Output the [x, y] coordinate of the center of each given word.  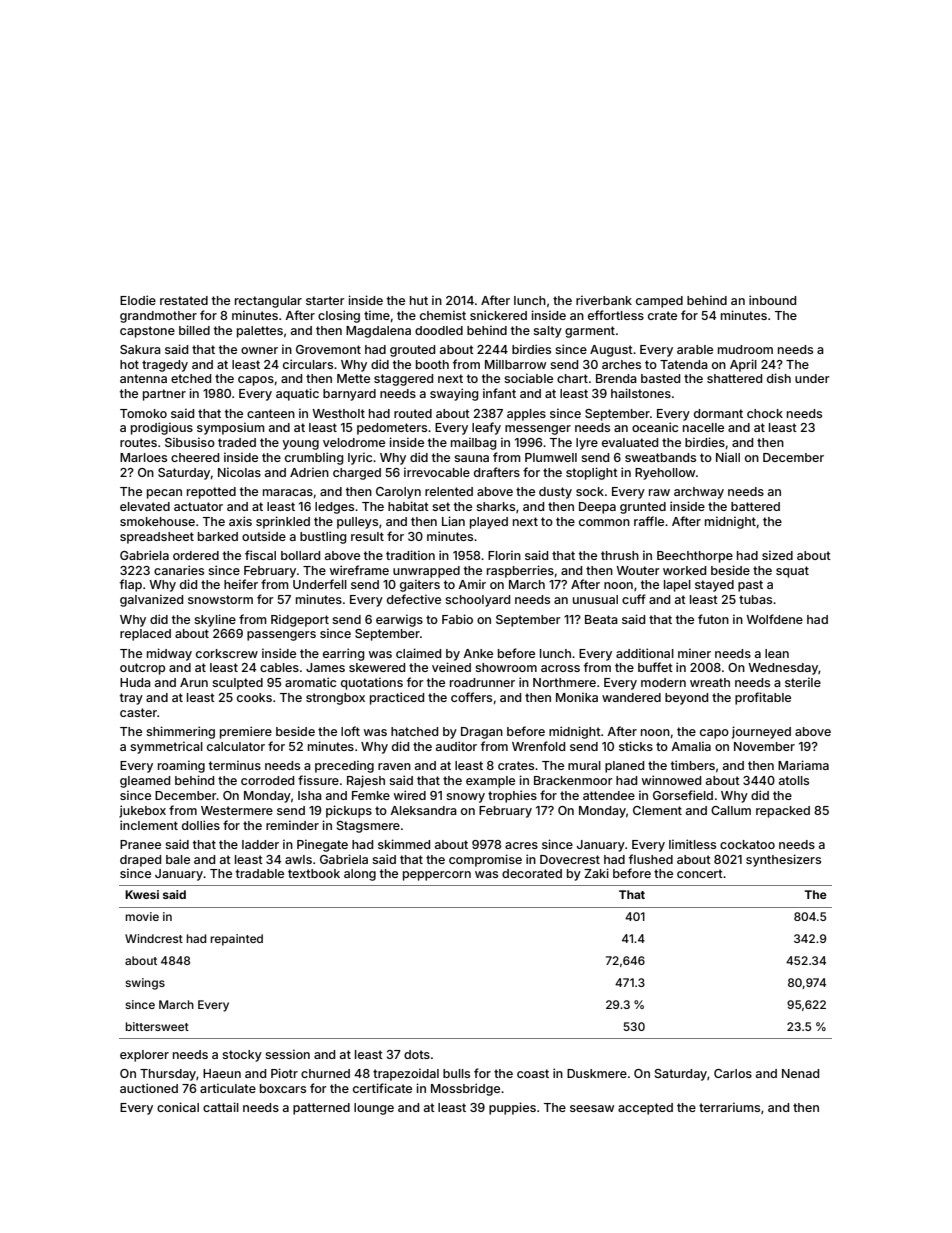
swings [145, 984]
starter [325, 300]
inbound [772, 300]
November [764, 746]
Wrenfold [538, 746]
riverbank [604, 300]
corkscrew [227, 653]
